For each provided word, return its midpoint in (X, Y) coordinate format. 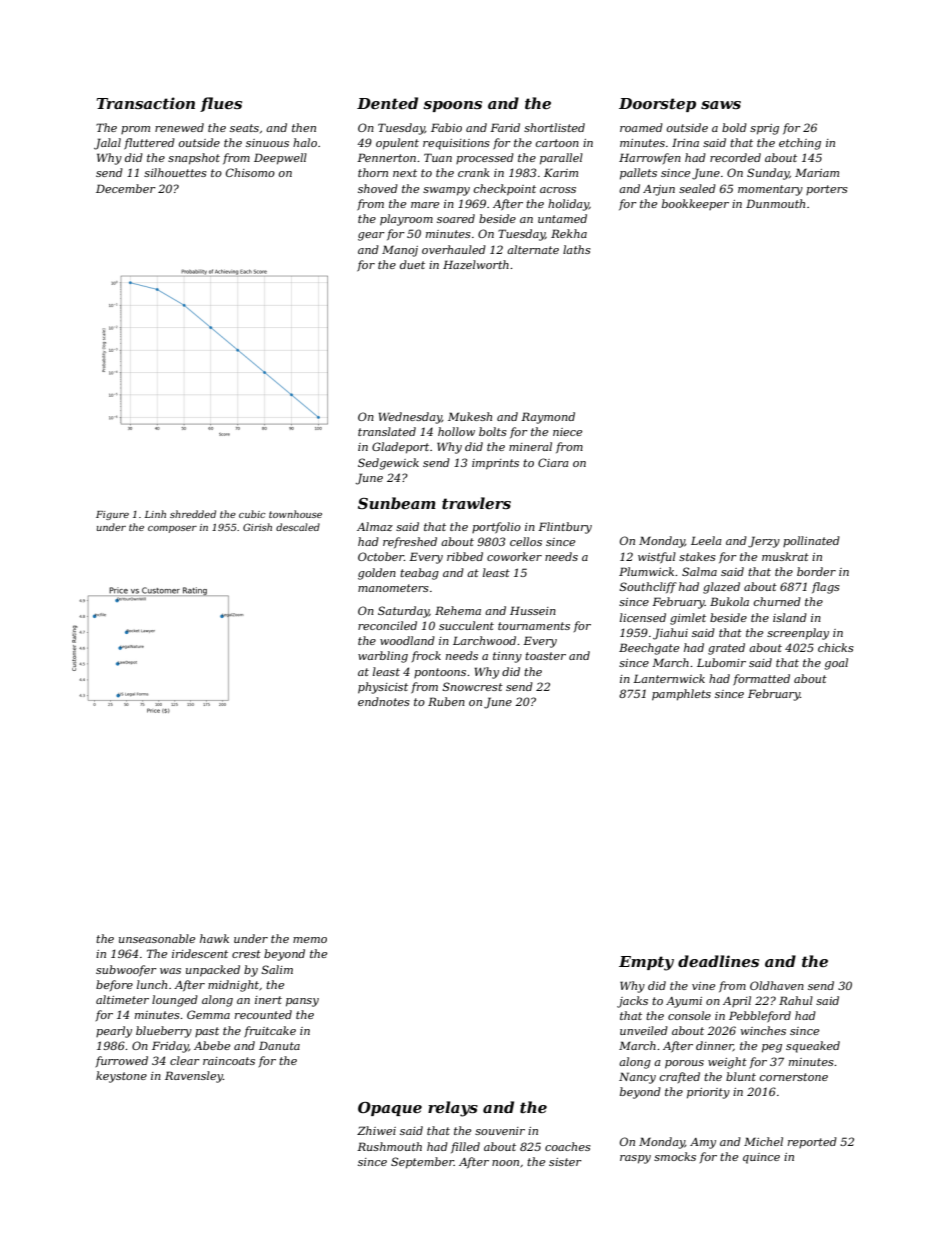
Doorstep (657, 105)
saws (721, 105)
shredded (193, 514)
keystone (121, 1077)
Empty (646, 963)
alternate (533, 249)
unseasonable (157, 938)
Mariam (817, 172)
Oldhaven (777, 985)
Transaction (146, 103)
